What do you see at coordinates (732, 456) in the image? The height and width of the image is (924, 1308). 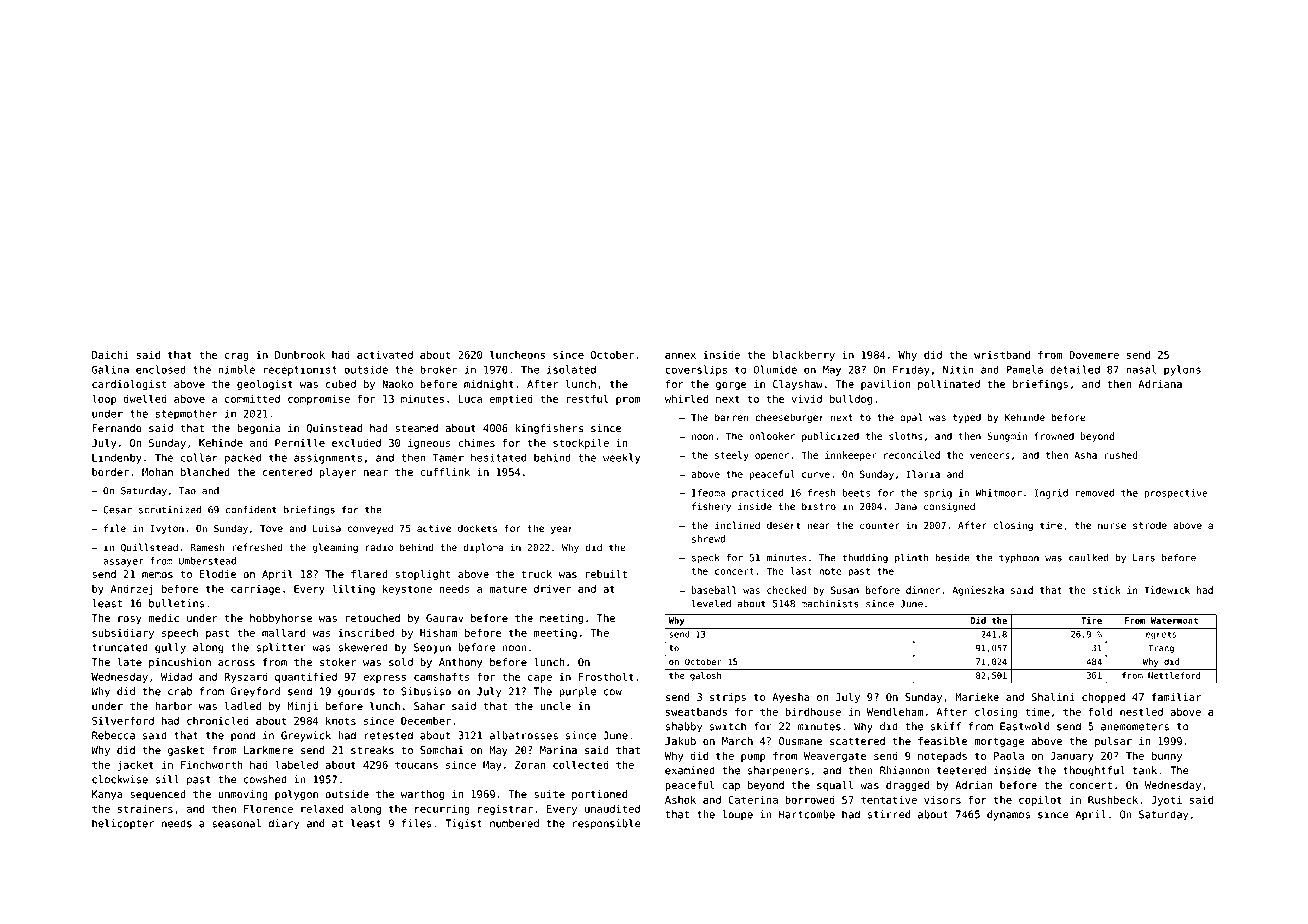 I see `steely` at bounding box center [732, 456].
